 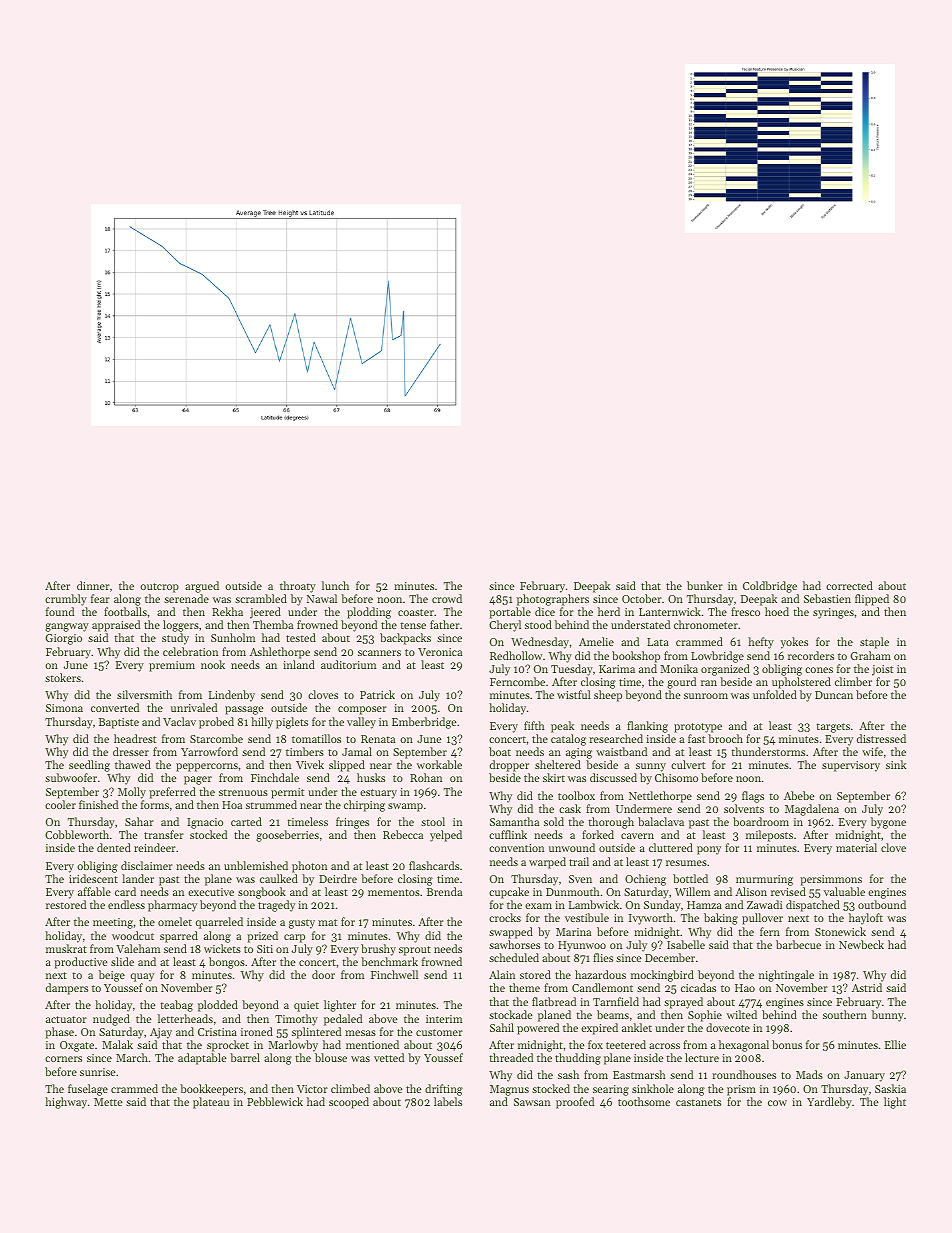 I want to click on seedling, so click(x=89, y=766).
